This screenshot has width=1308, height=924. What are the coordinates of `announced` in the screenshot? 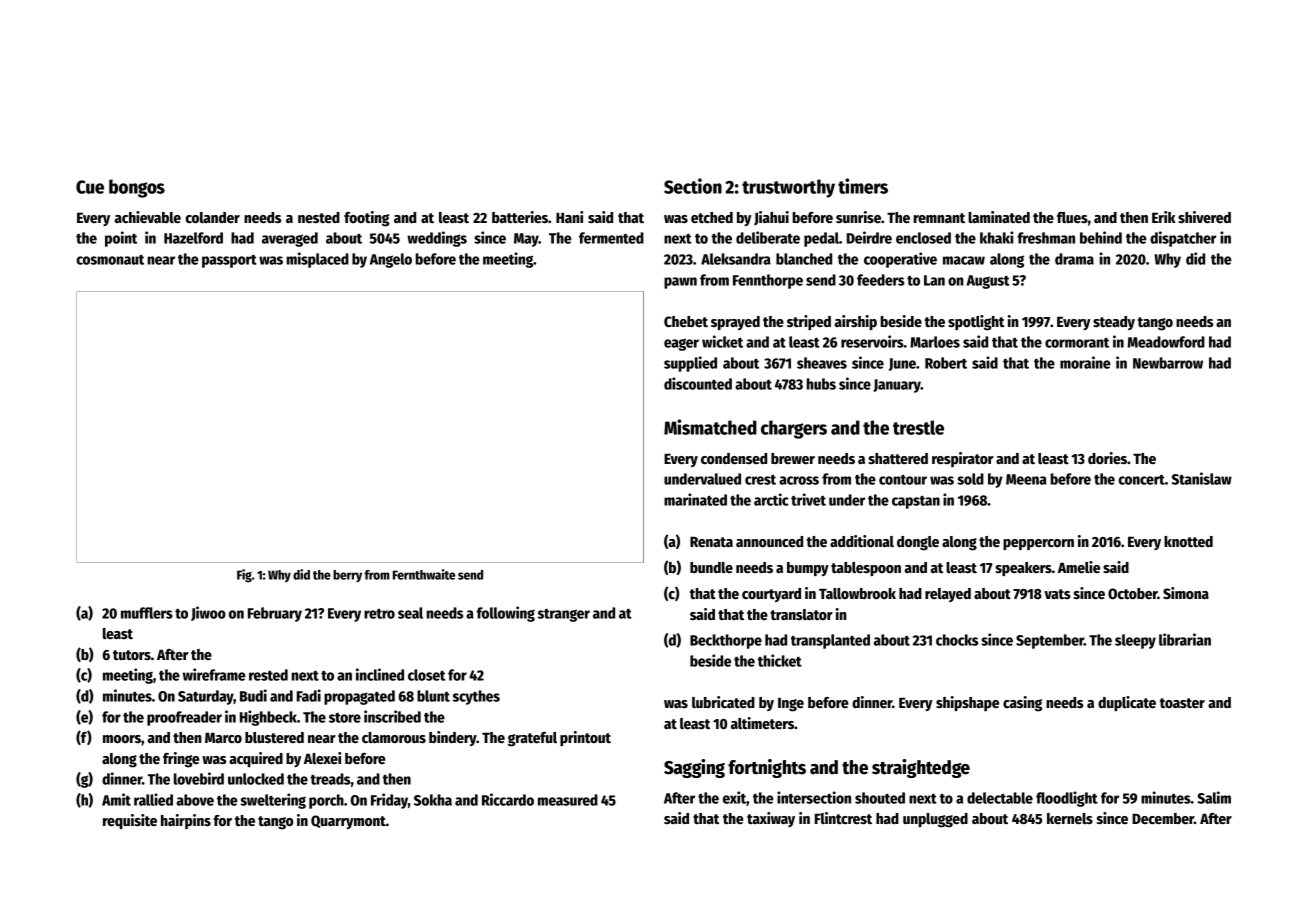 It's located at (769, 541).
